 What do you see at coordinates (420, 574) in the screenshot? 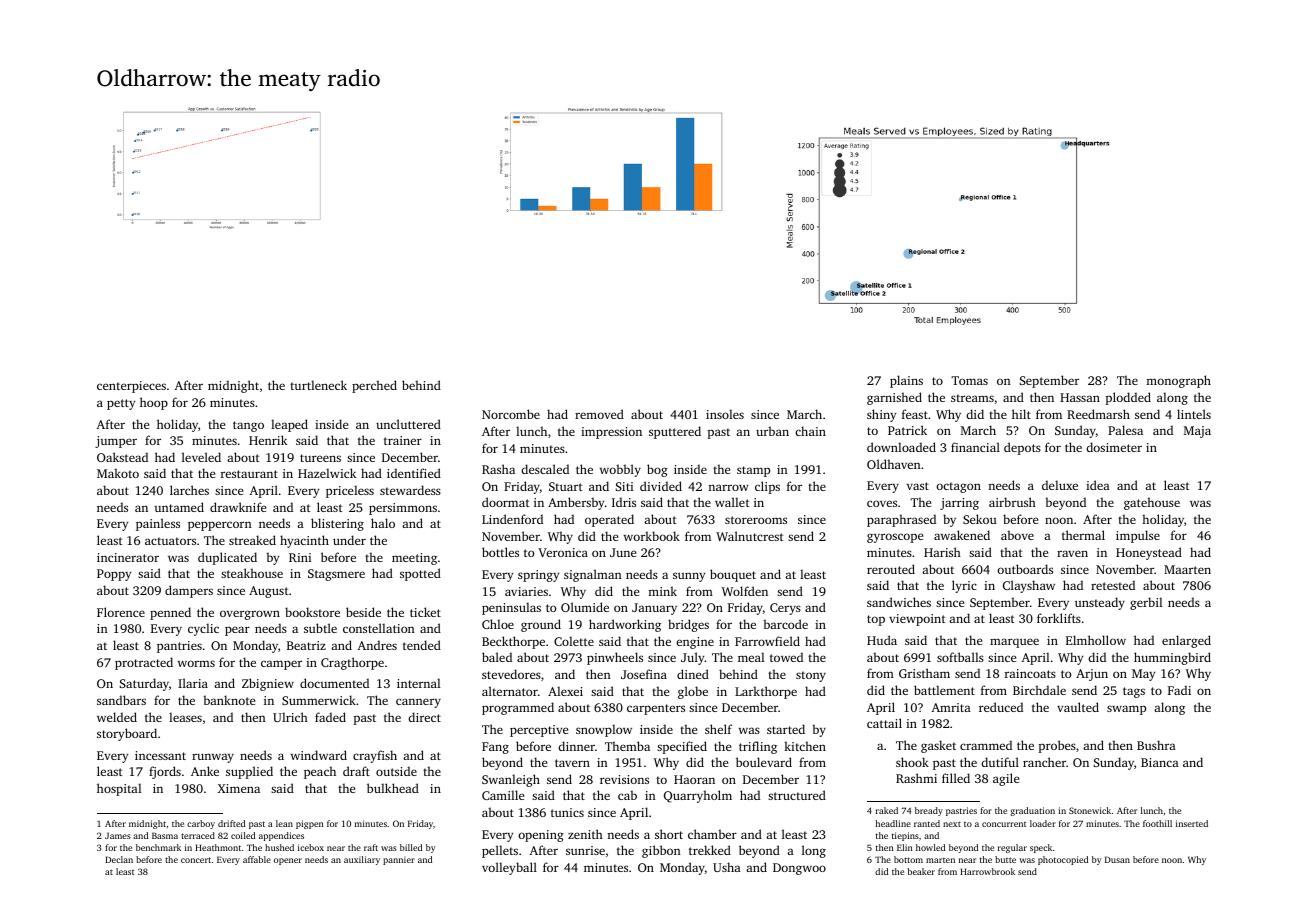
I see `spotted` at bounding box center [420, 574].
